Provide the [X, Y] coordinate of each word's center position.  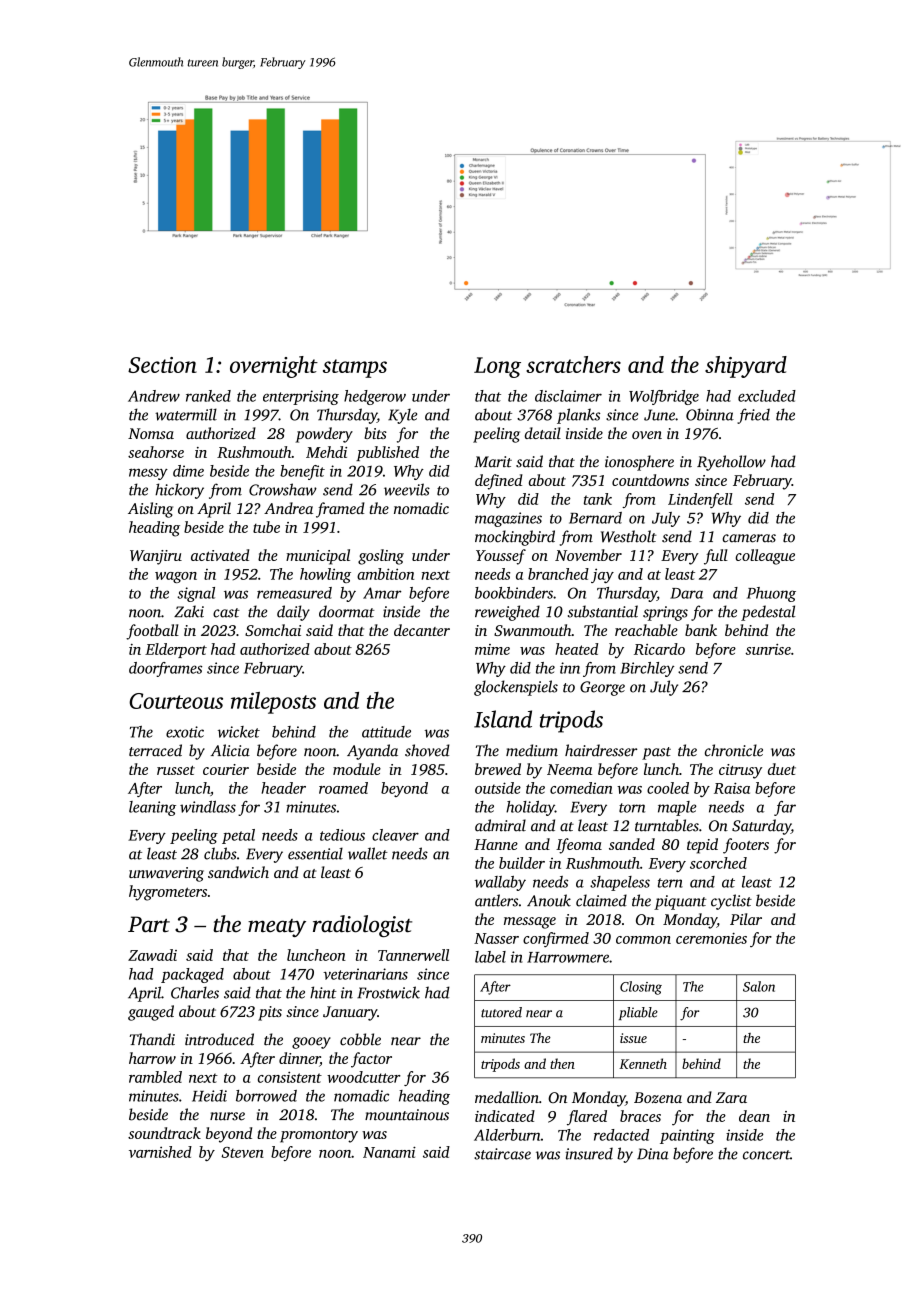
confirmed [556, 939]
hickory [179, 491]
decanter [422, 630]
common [643, 940]
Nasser [496, 938]
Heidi [209, 1096]
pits [270, 1013]
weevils [407, 489]
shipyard [746, 367]
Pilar [746, 919]
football [152, 632]
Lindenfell [700, 500]
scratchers [573, 364]
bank [701, 630]
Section [162, 365]
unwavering [166, 874]
